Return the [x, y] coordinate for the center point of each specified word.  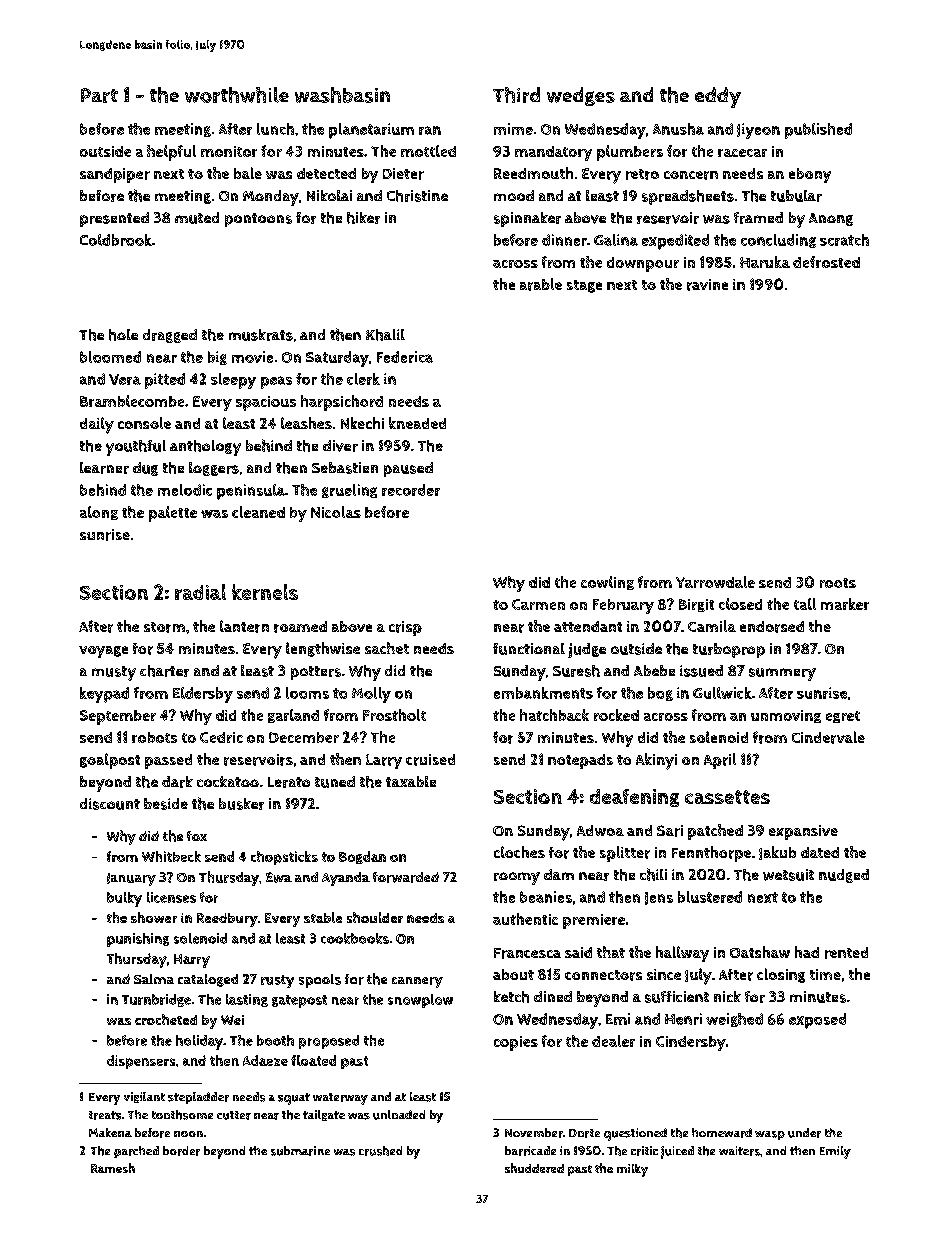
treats [105, 1115]
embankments [543, 693]
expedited [675, 242]
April [720, 761]
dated [820, 852]
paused [408, 469]
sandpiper [115, 175]
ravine [707, 285]
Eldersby [203, 695]
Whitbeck [171, 856]
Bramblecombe [132, 401]
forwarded [406, 877]
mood [514, 195]
